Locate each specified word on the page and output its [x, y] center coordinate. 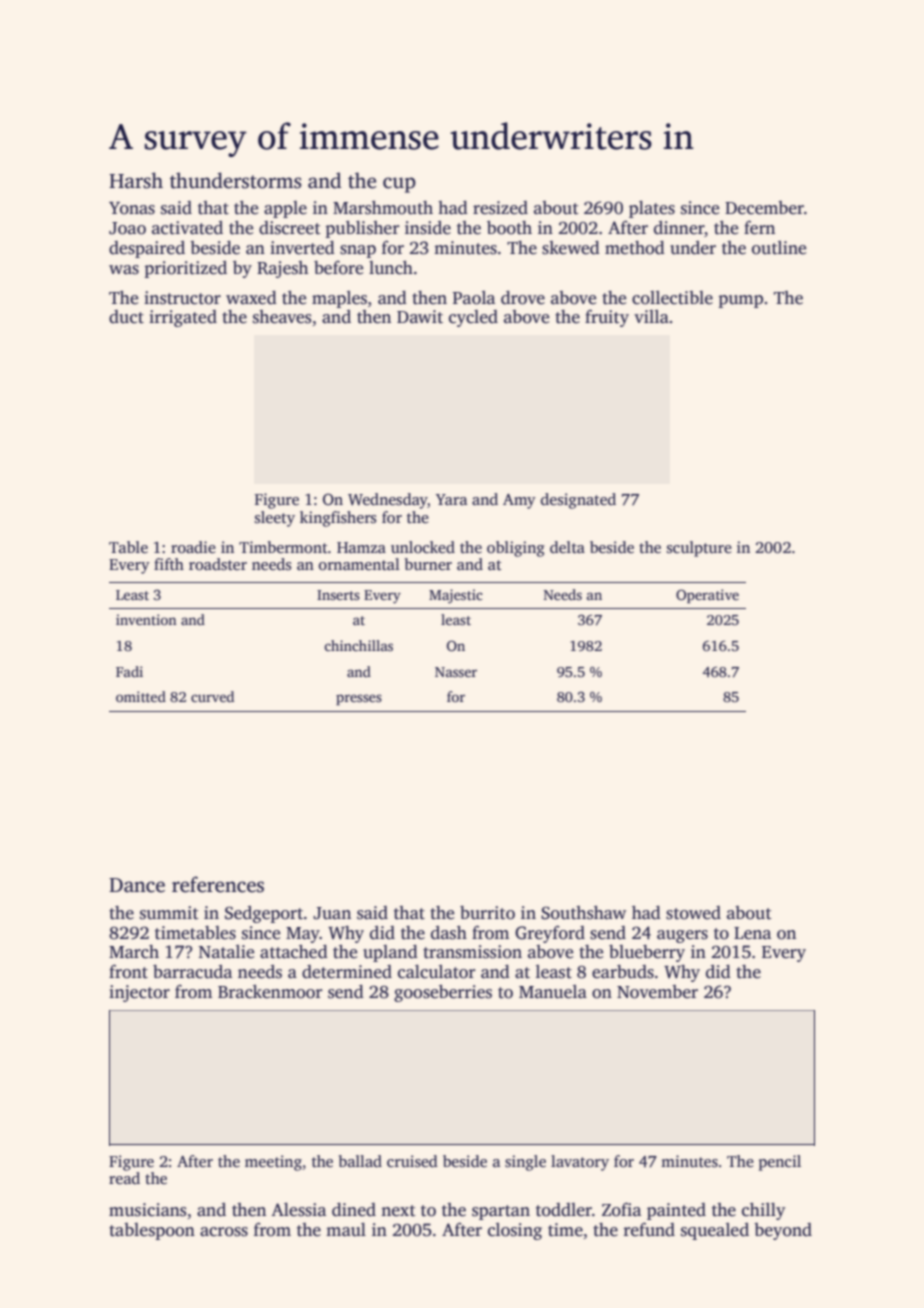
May [303, 935]
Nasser [456, 672]
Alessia [298, 1210]
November [657, 992]
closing [515, 1231]
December [764, 208]
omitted [141, 696]
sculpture [699, 549]
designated [578, 501]
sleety [275, 519]
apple [285, 209]
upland [390, 953]
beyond [783, 1231]
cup [399, 185]
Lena [752, 933]
